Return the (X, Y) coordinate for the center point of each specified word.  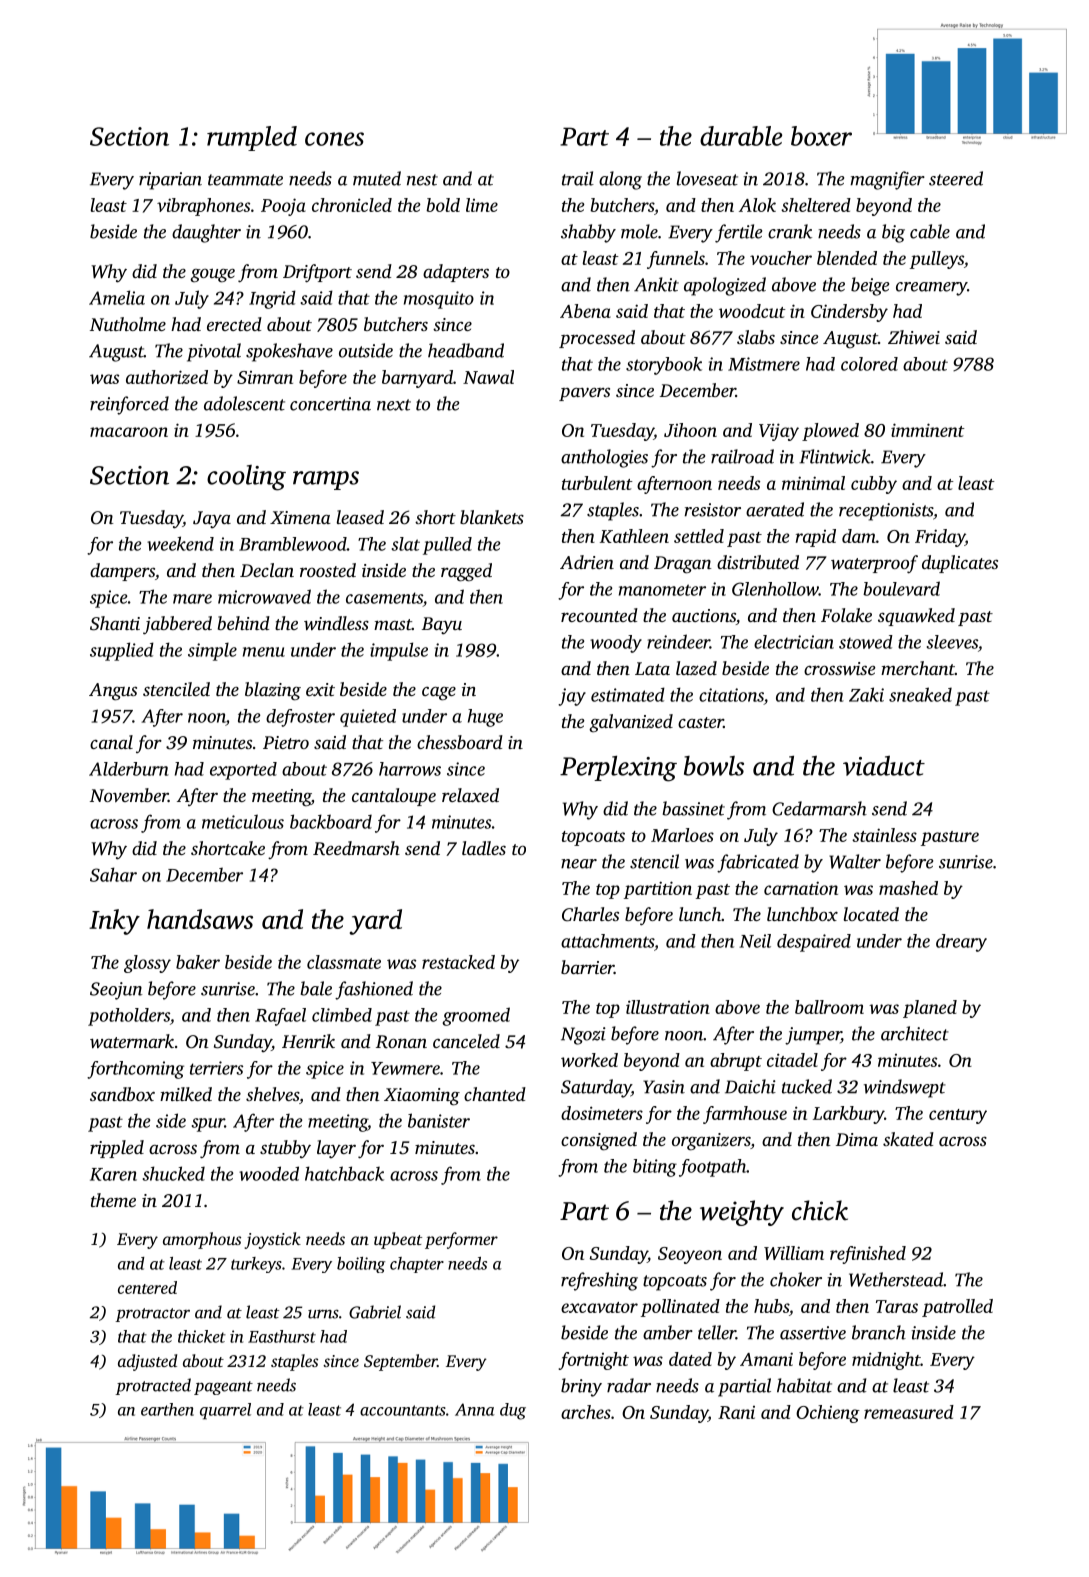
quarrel (225, 1411)
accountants (403, 1410)
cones (334, 139)
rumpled (252, 138)
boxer (821, 136)
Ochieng (828, 1414)
